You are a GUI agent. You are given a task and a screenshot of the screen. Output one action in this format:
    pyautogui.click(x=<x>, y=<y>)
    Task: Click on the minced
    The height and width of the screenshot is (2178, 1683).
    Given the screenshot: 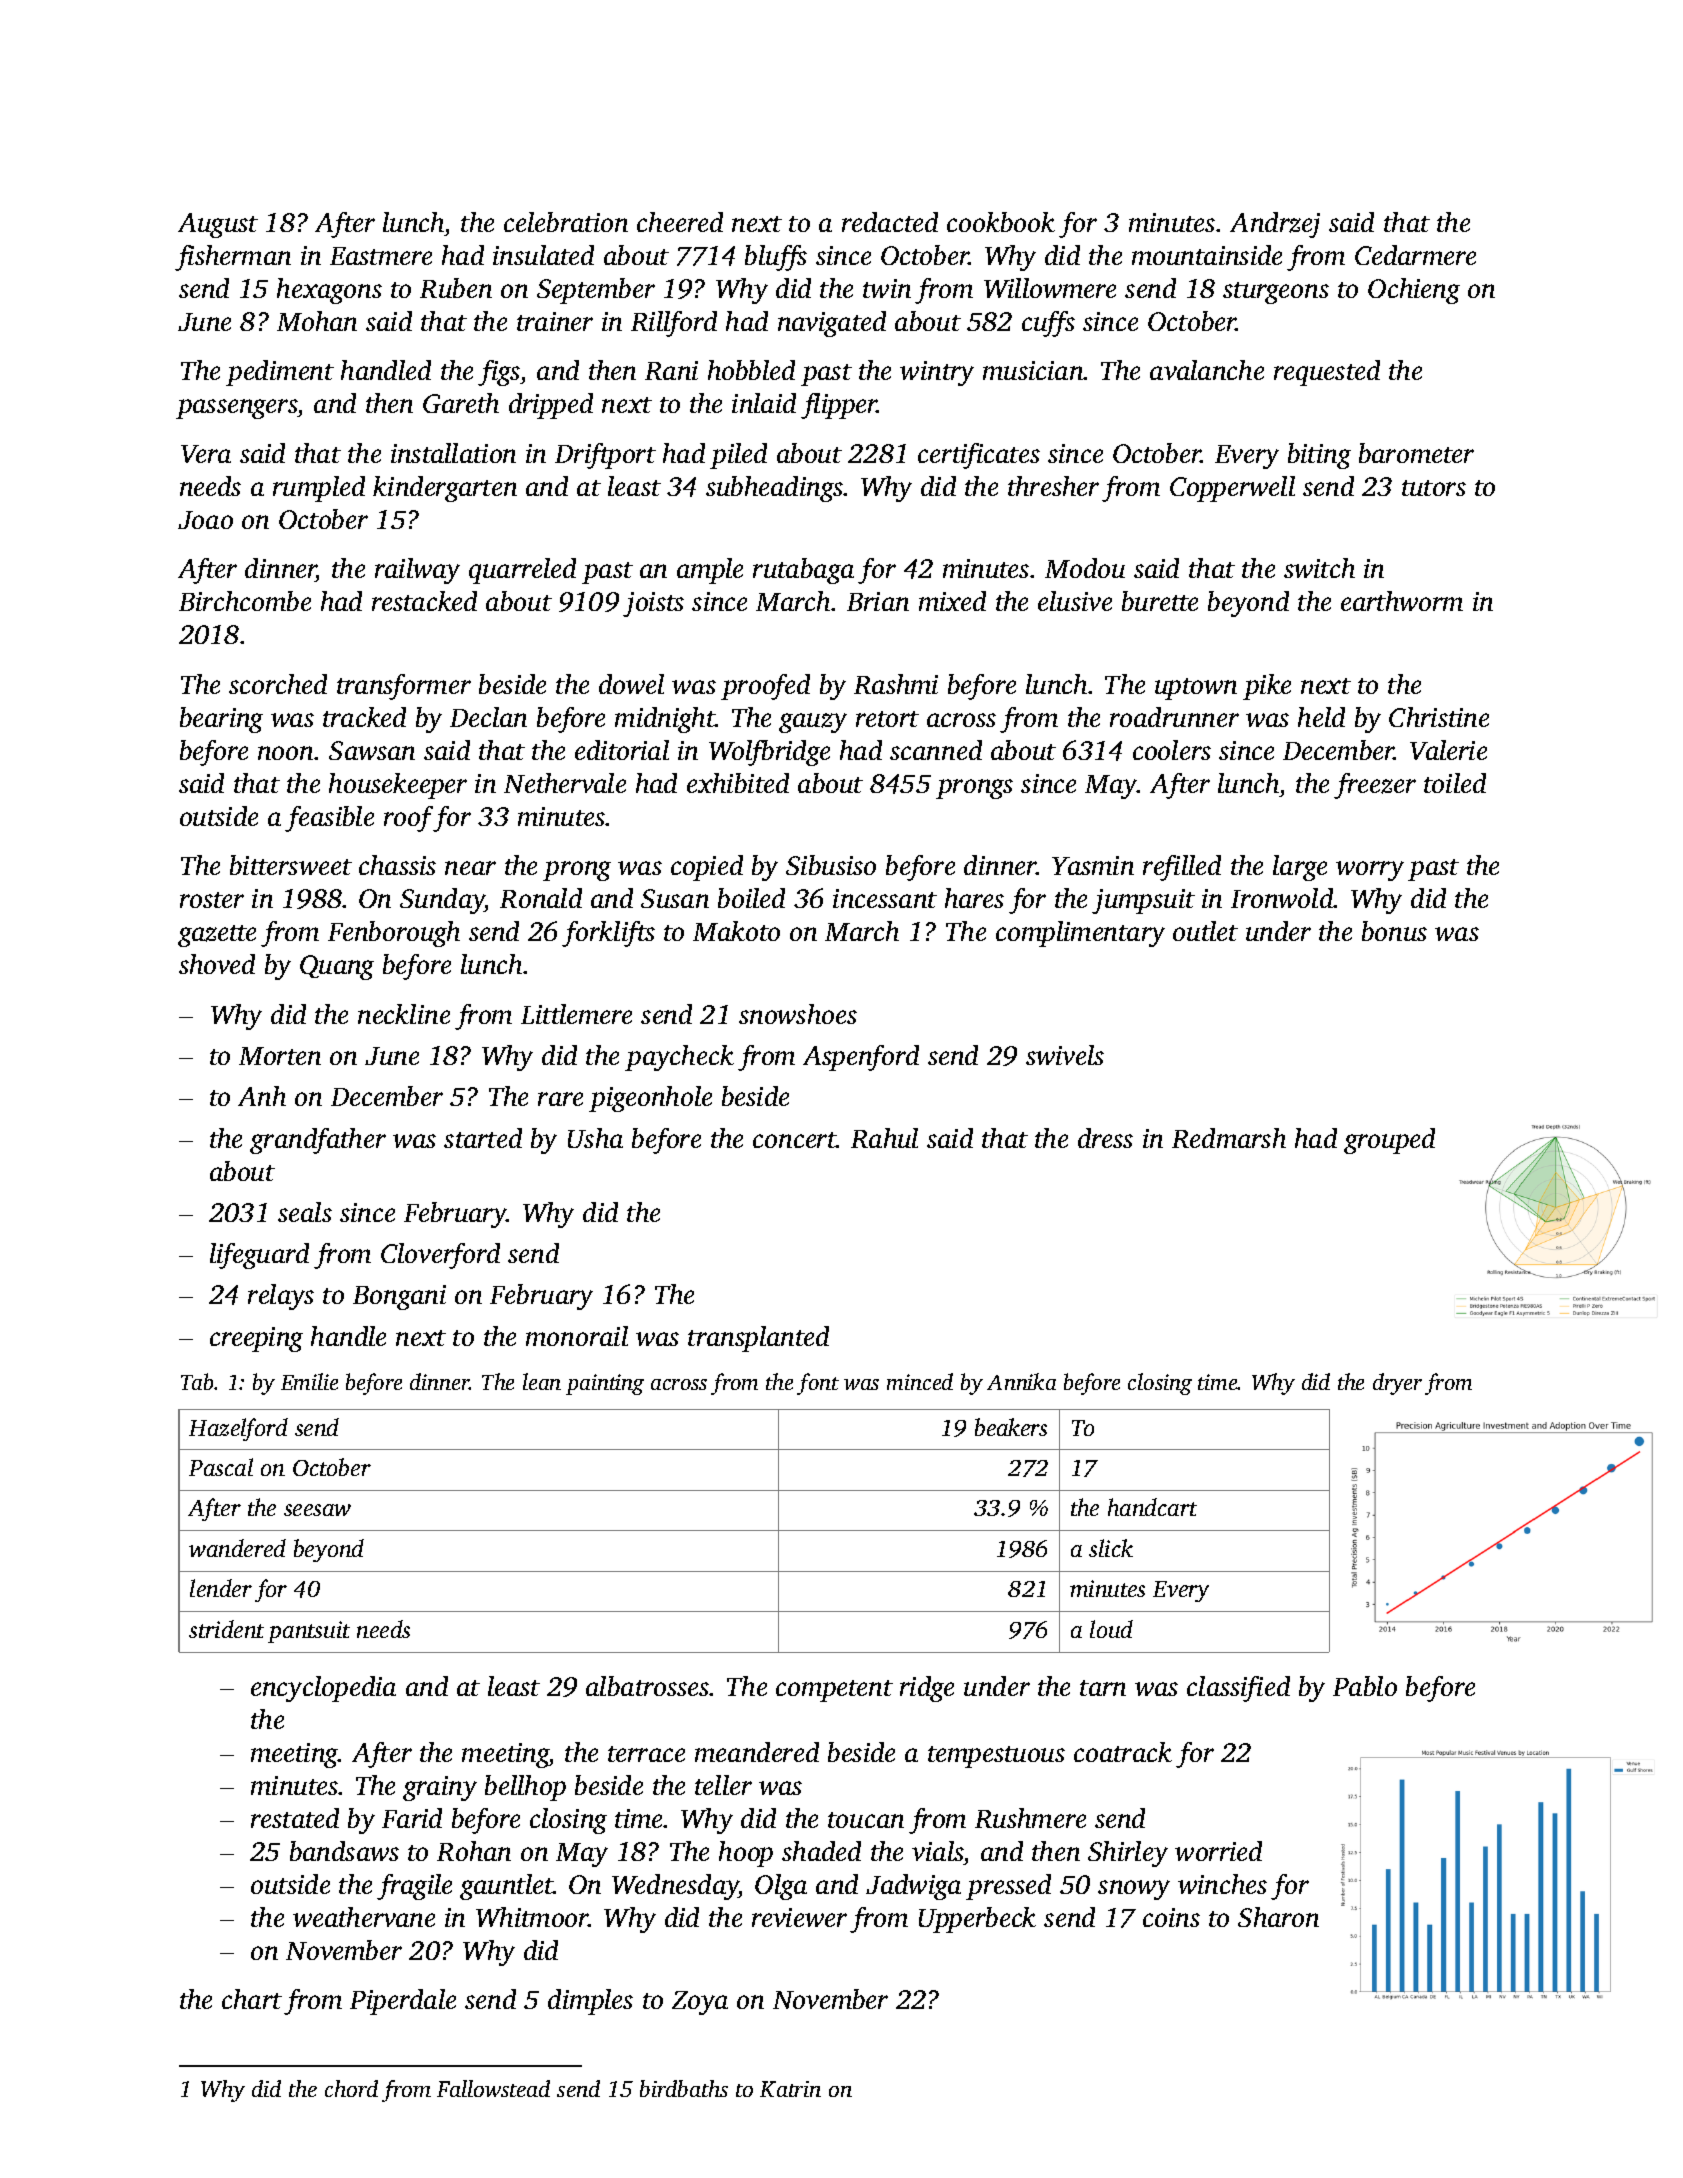 What is the action you would take?
    pyautogui.click(x=920, y=1381)
